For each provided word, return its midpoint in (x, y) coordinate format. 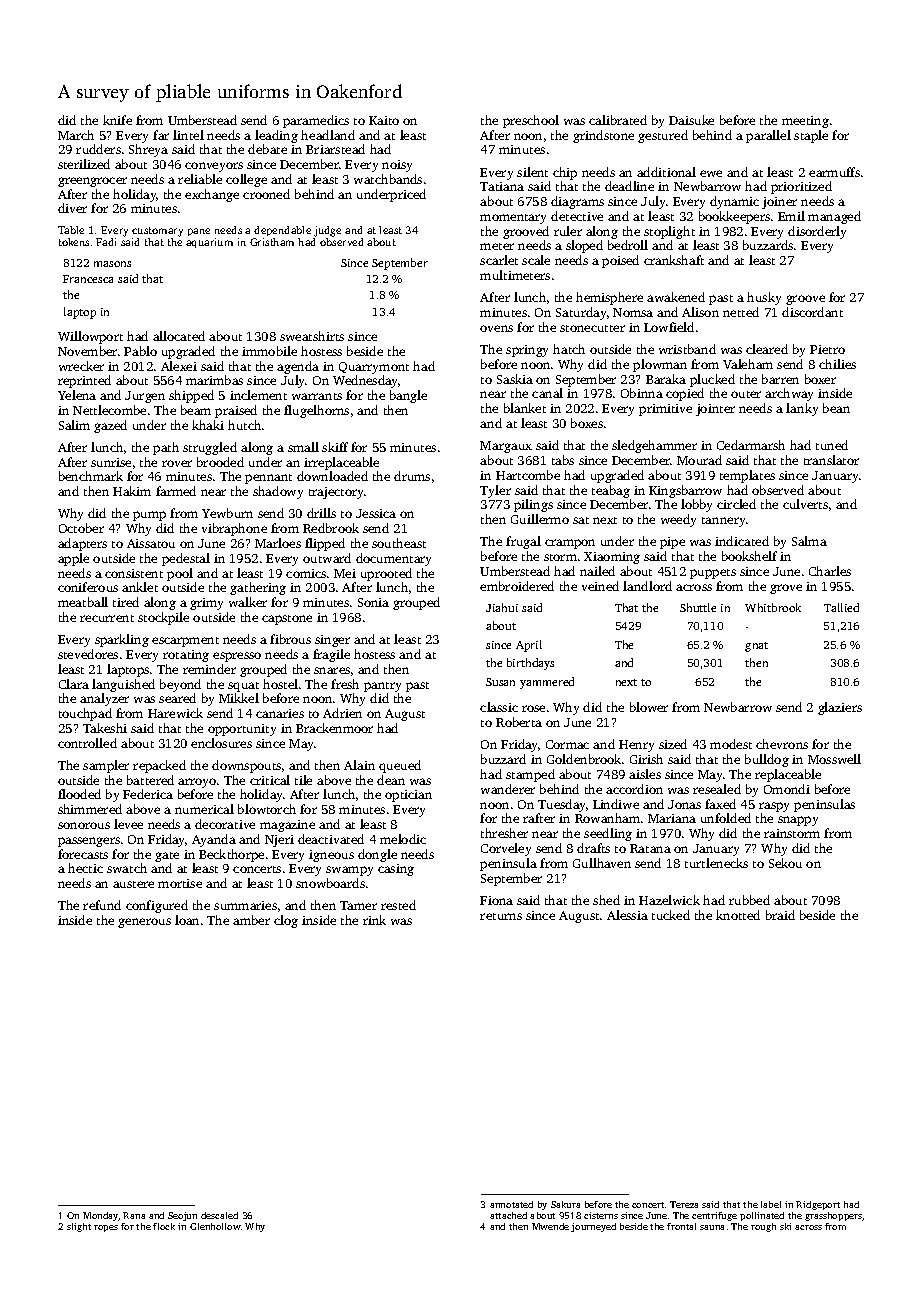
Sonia (373, 602)
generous (144, 923)
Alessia (627, 915)
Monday (101, 1216)
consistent (134, 573)
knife (117, 120)
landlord (647, 586)
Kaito (384, 120)
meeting (805, 122)
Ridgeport (818, 1205)
